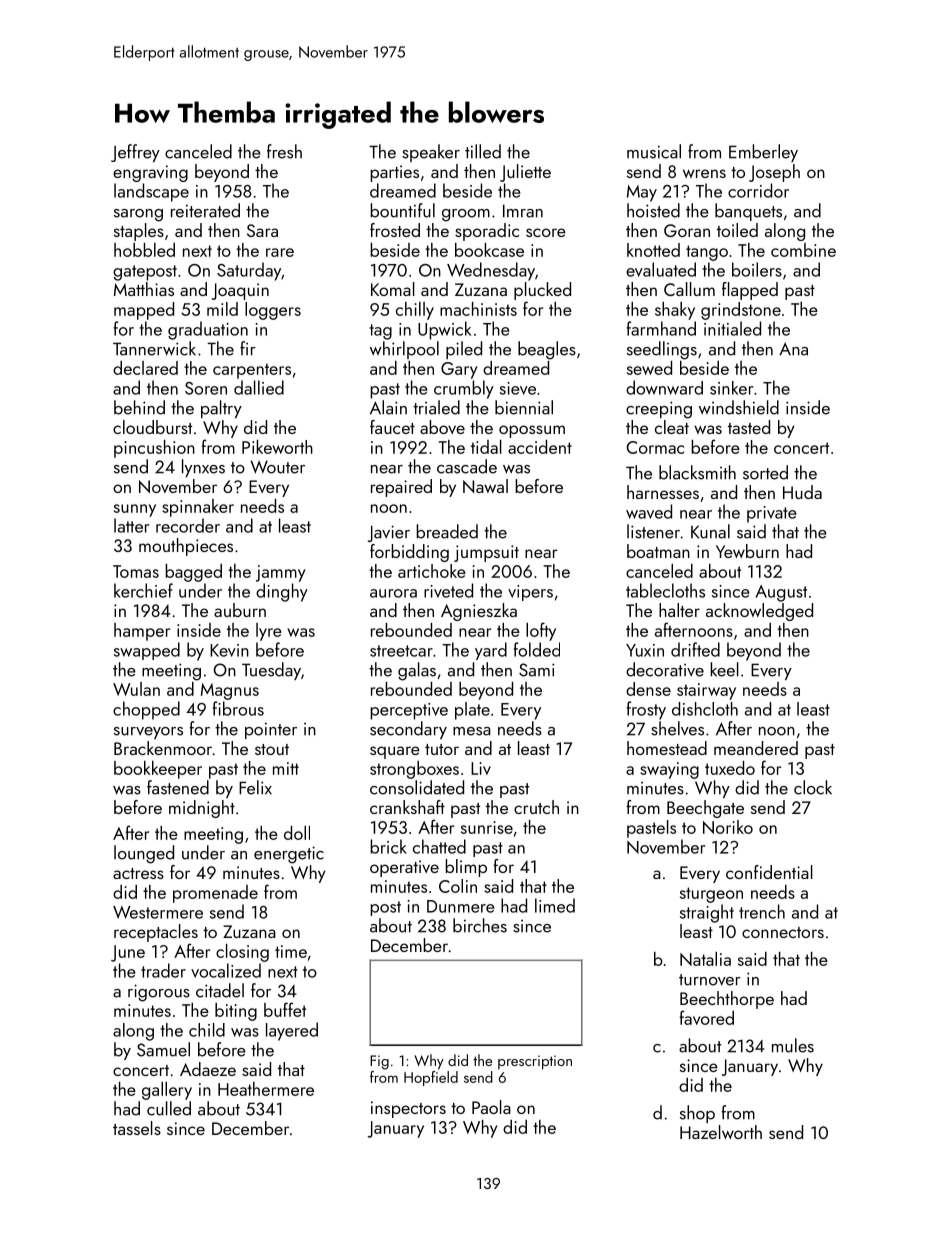 This screenshot has height=1233, width=952. Describe the element at coordinates (535, 1062) in the screenshot. I see `prescription` at that location.
